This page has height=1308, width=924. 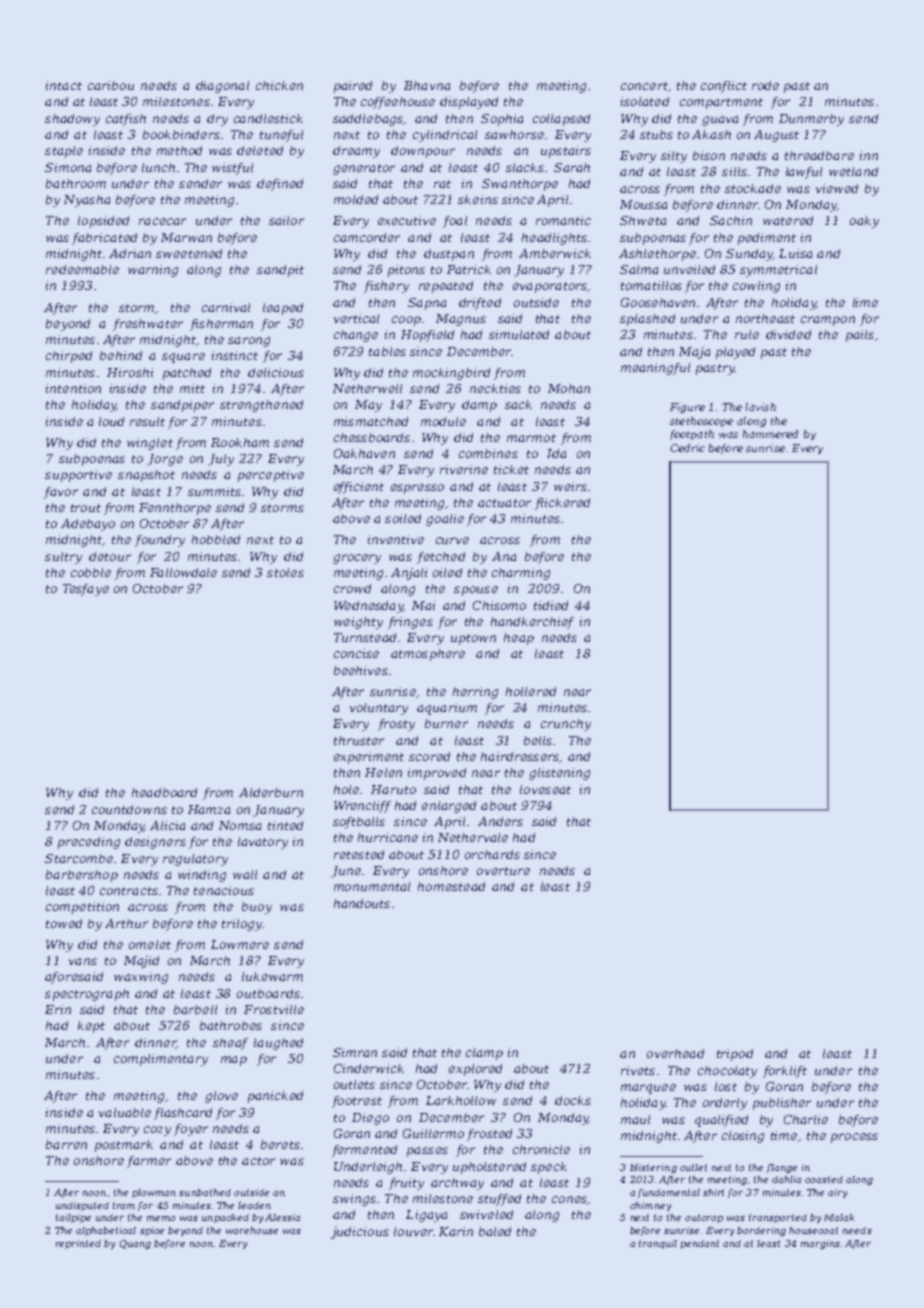 What do you see at coordinates (195, 860) in the page?
I see `regulatory` at bounding box center [195, 860].
